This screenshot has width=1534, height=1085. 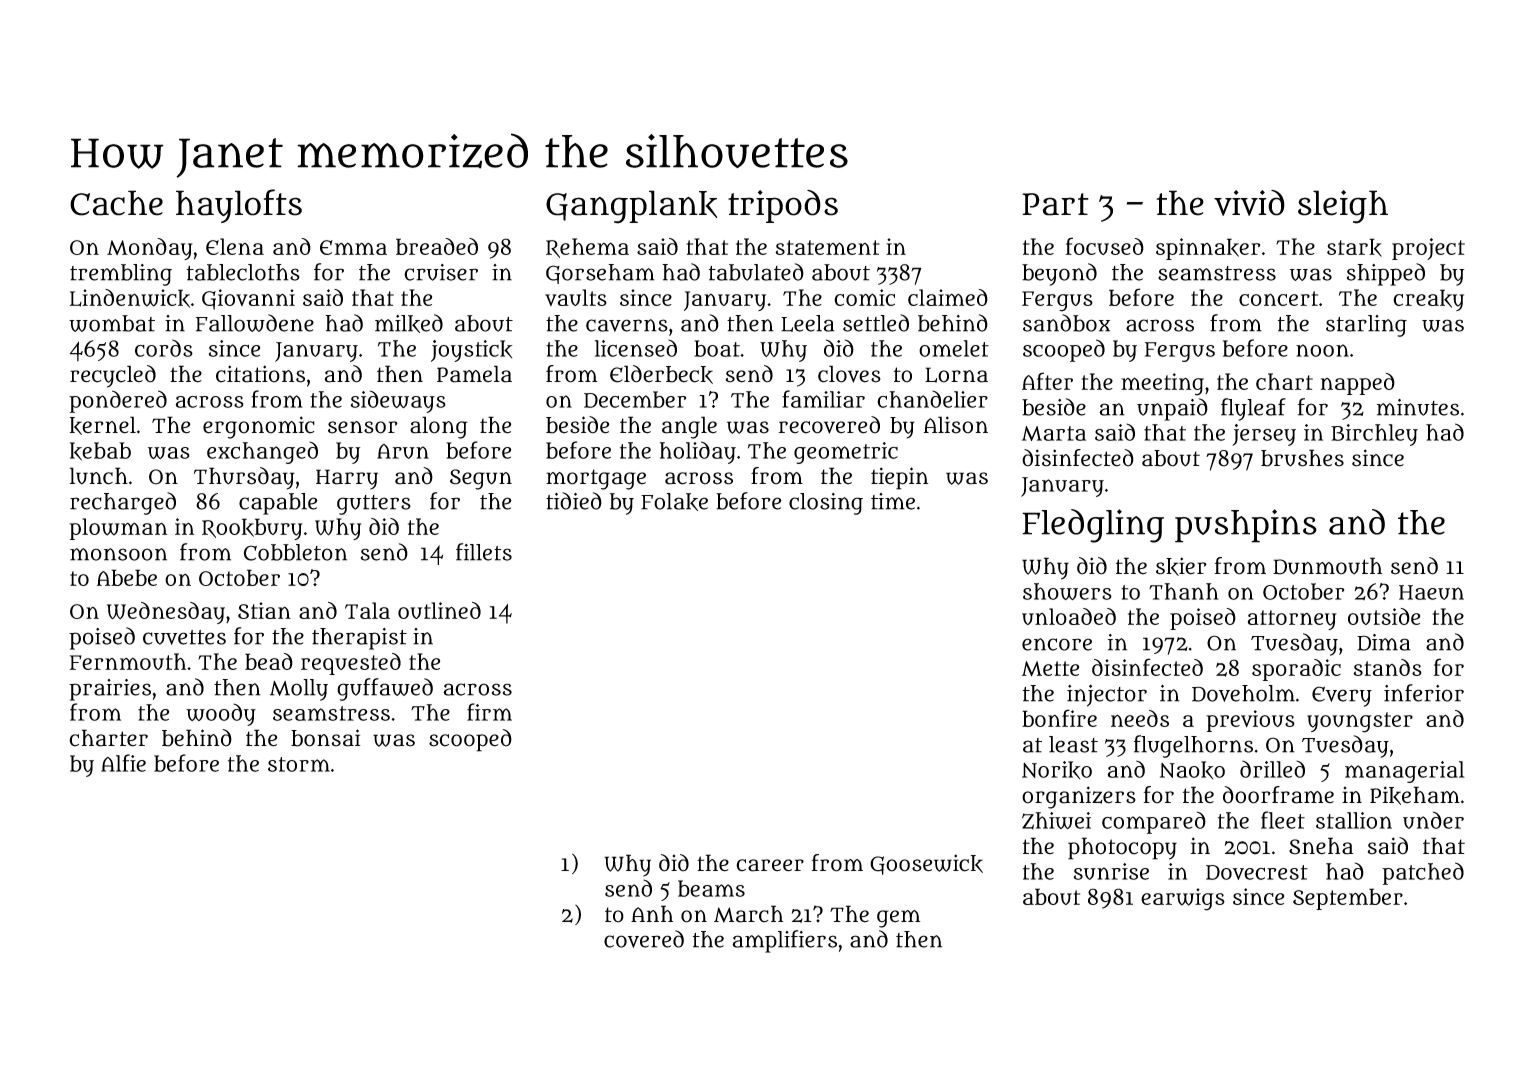 I want to click on comic, so click(x=864, y=297).
